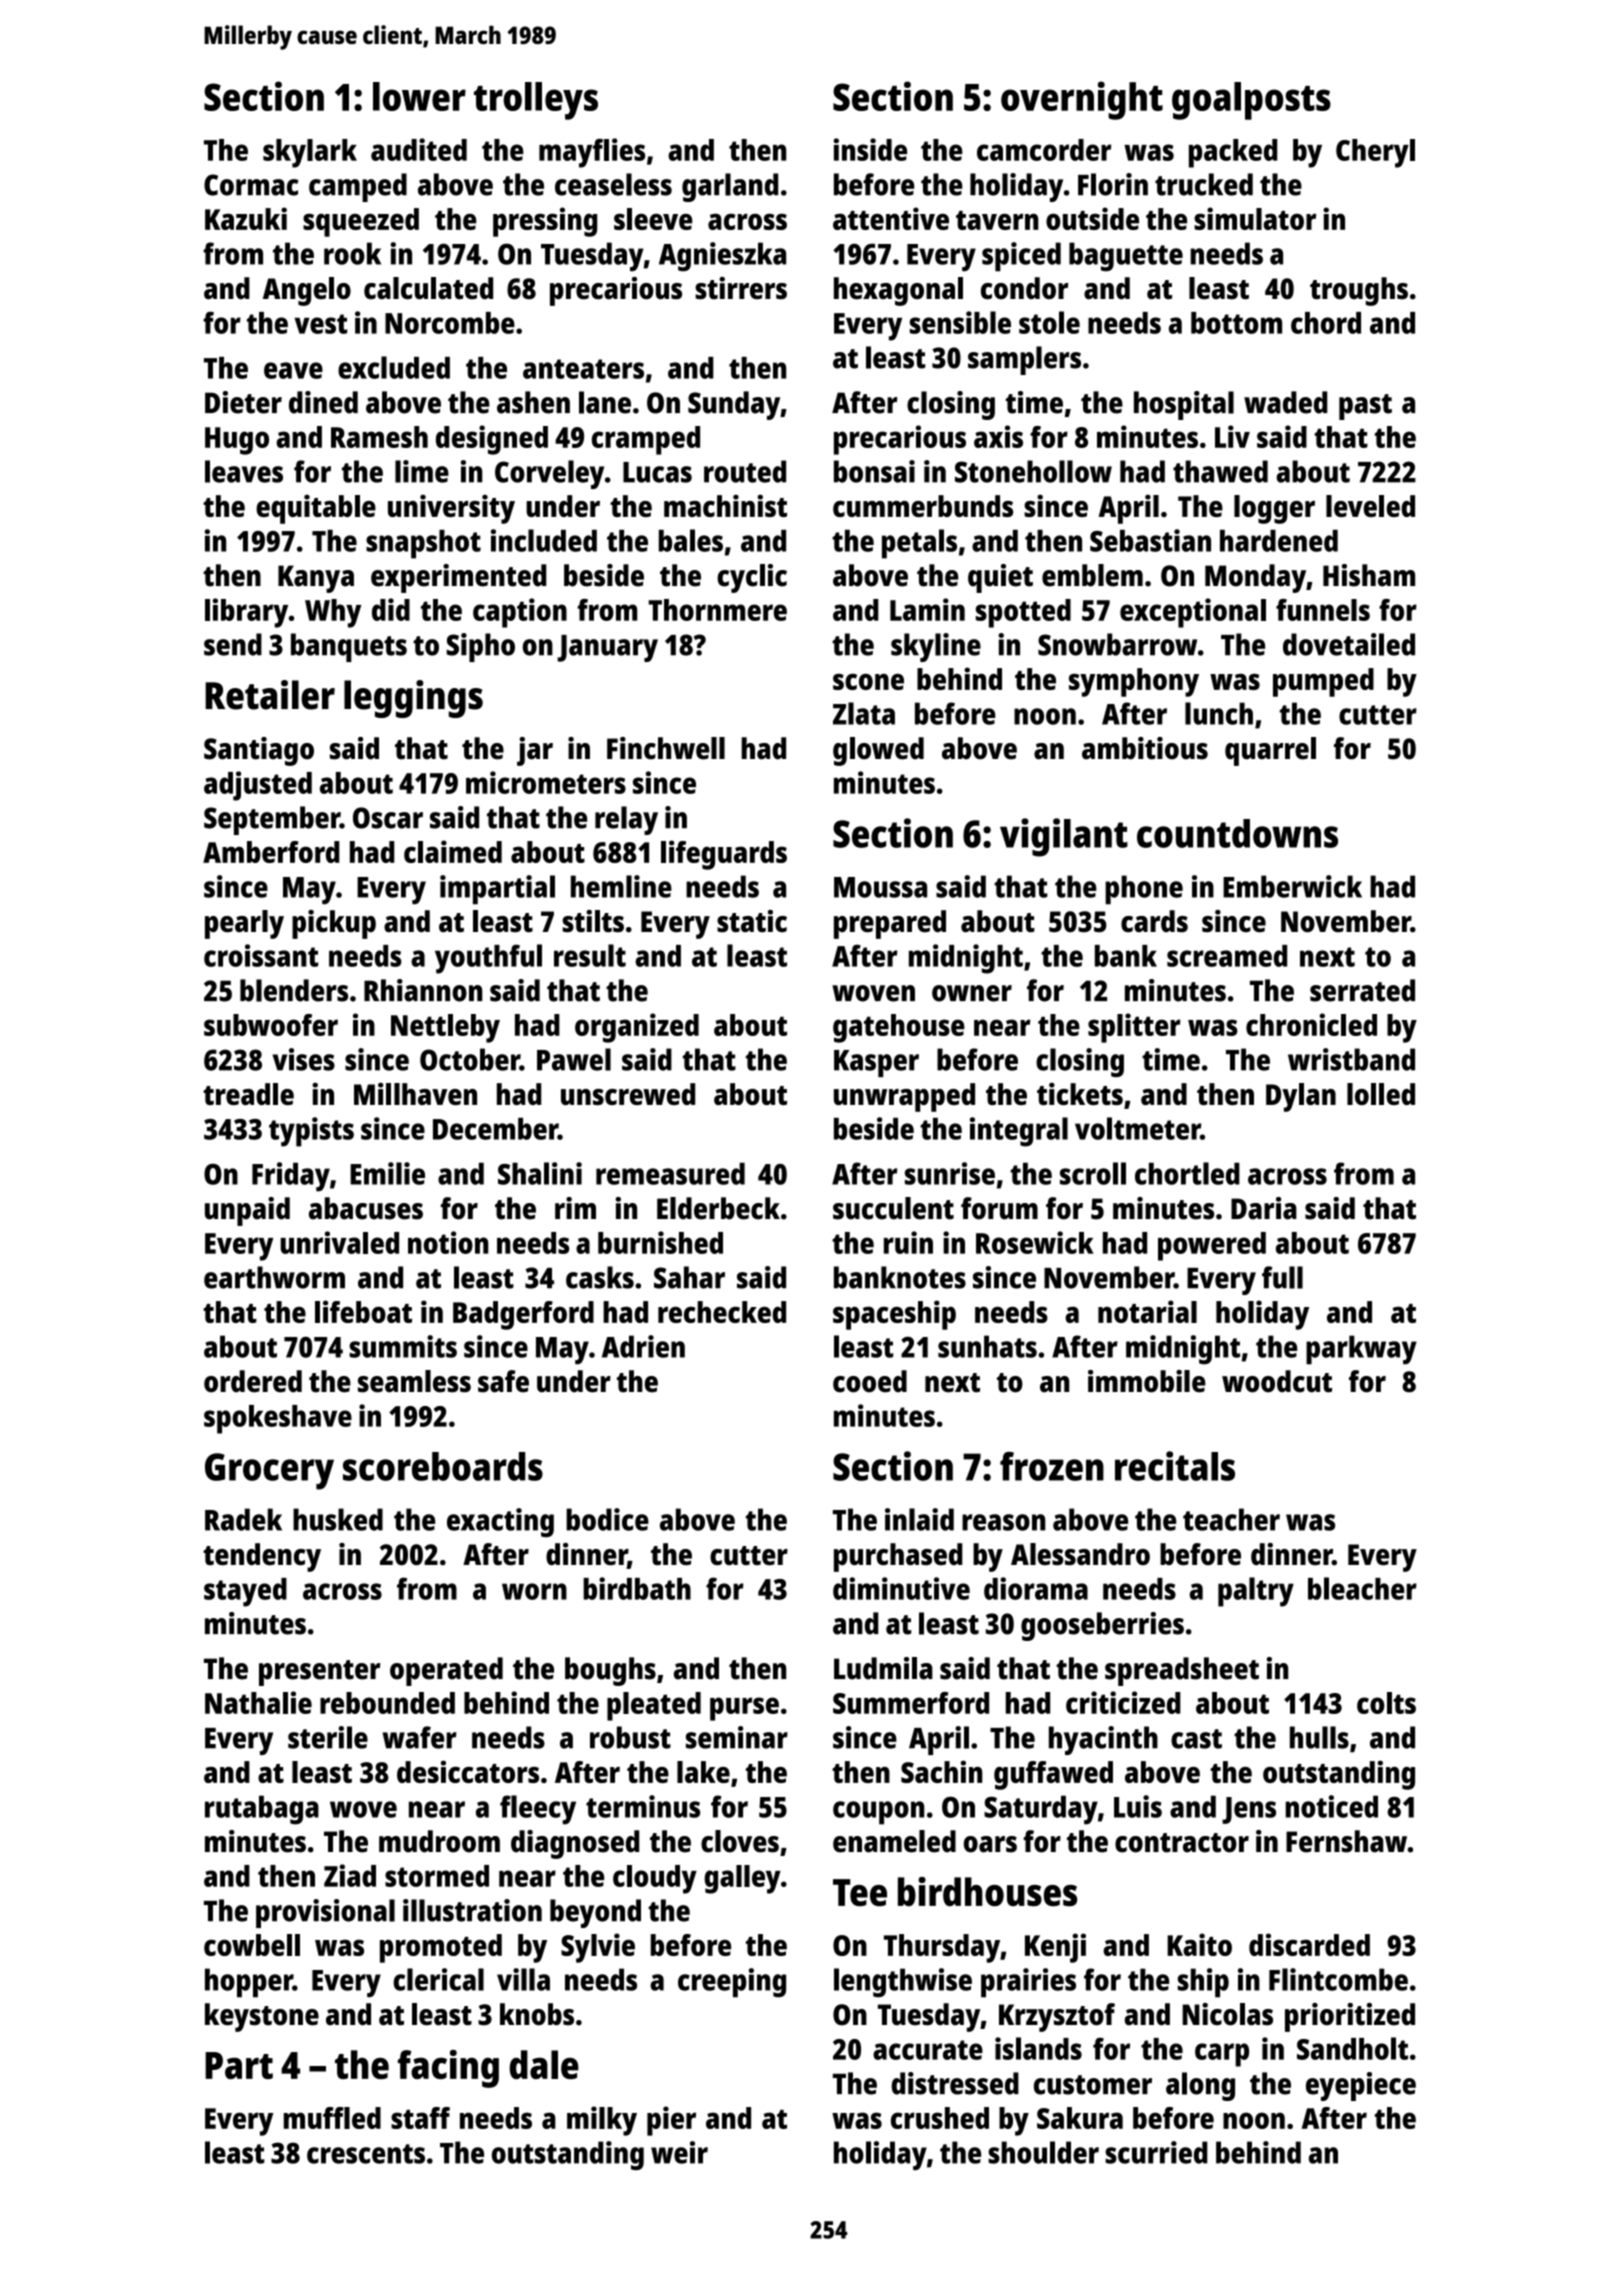 The width and height of the screenshot is (1620, 2292). Describe the element at coordinates (876, 1063) in the screenshot. I see `Kasper` at that location.
